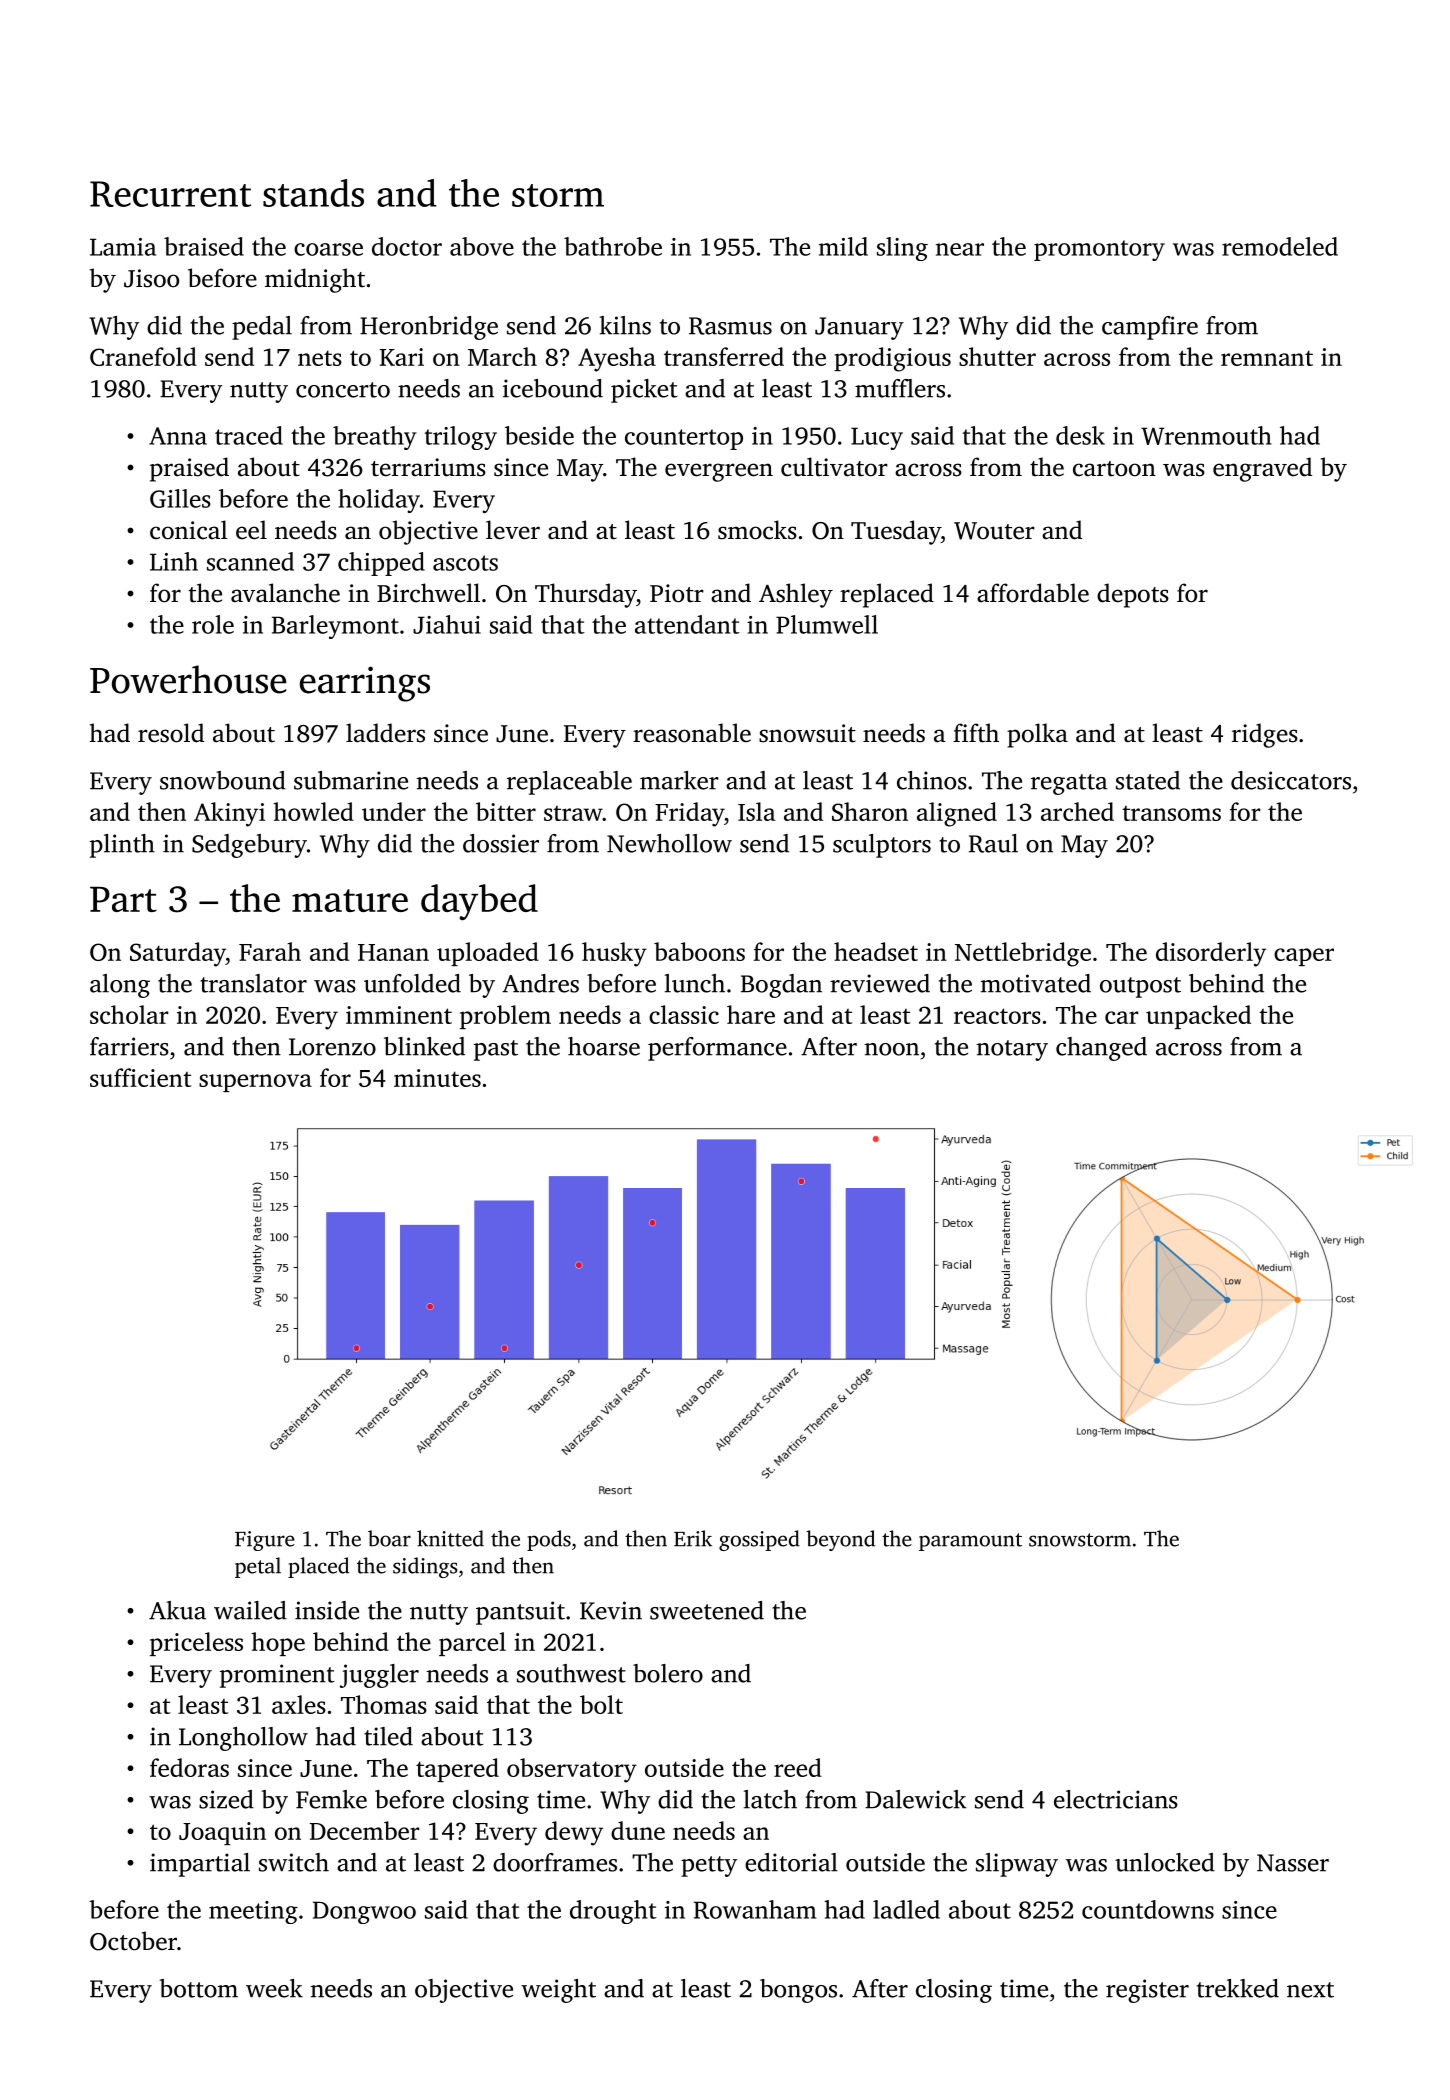 The width and height of the document is (1450, 2100). I want to click on Femke, so click(331, 1799).
